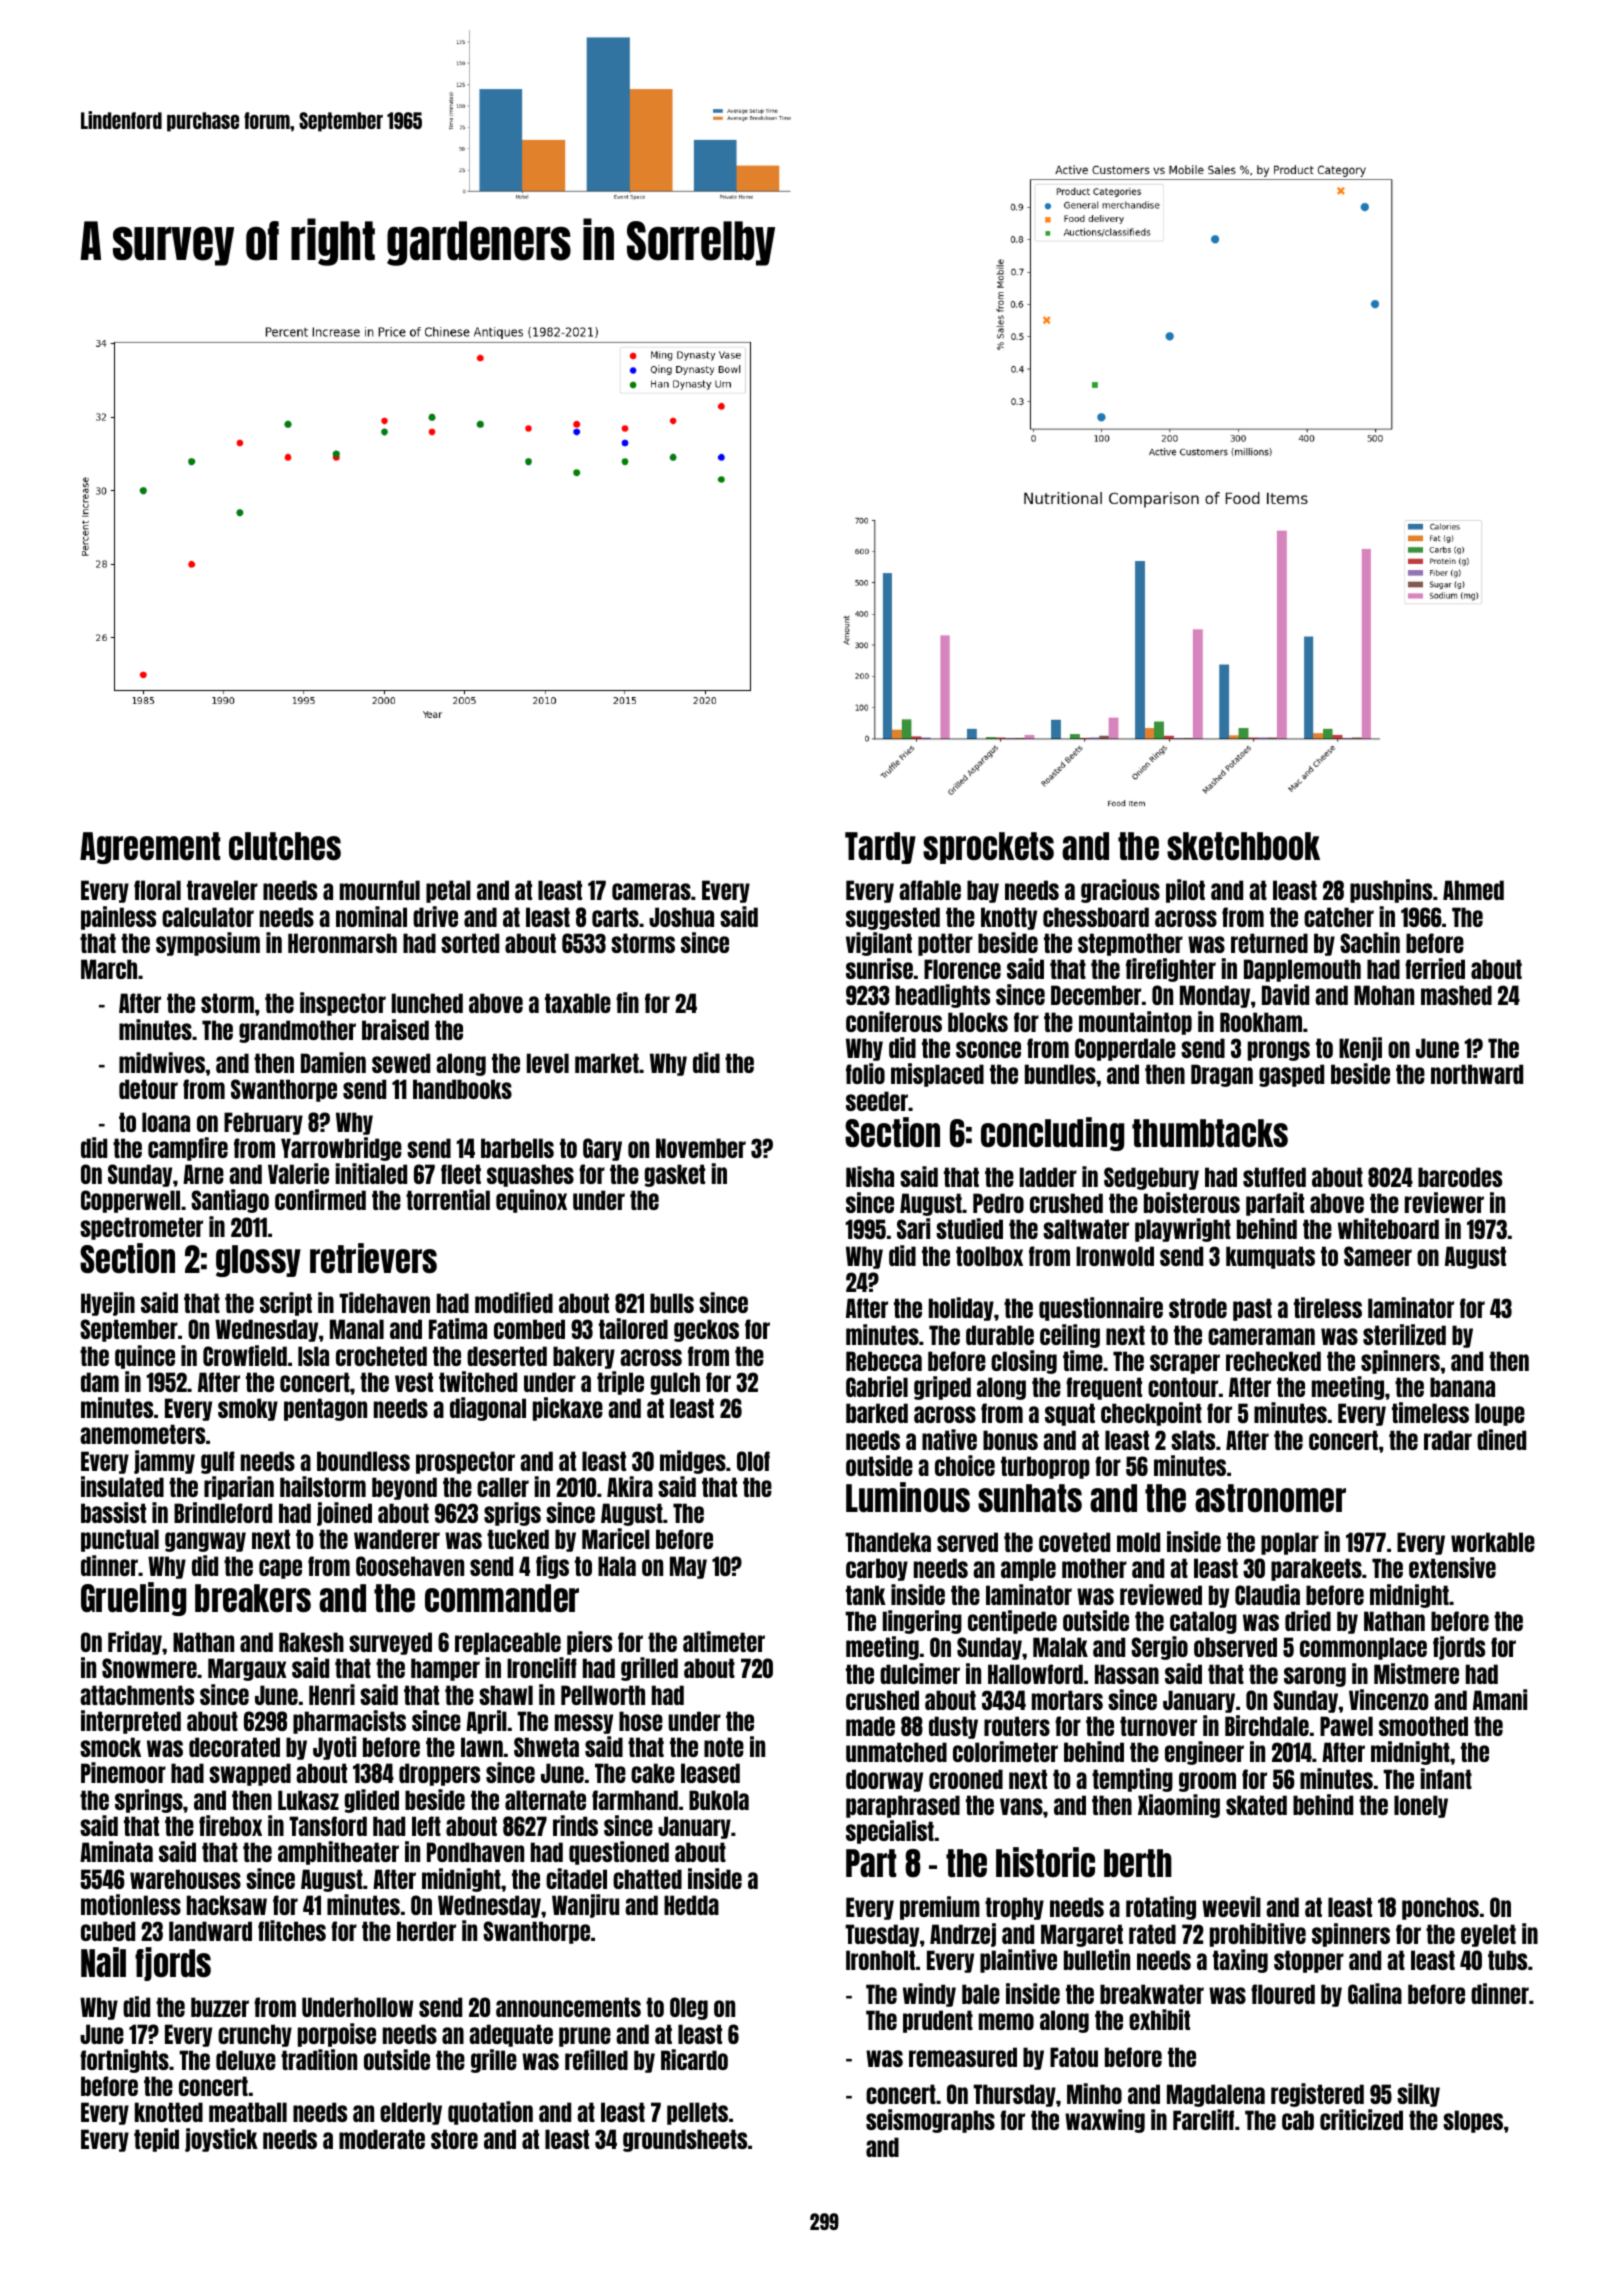  Describe the element at coordinates (1418, 2095) in the screenshot. I see `silky` at that location.
